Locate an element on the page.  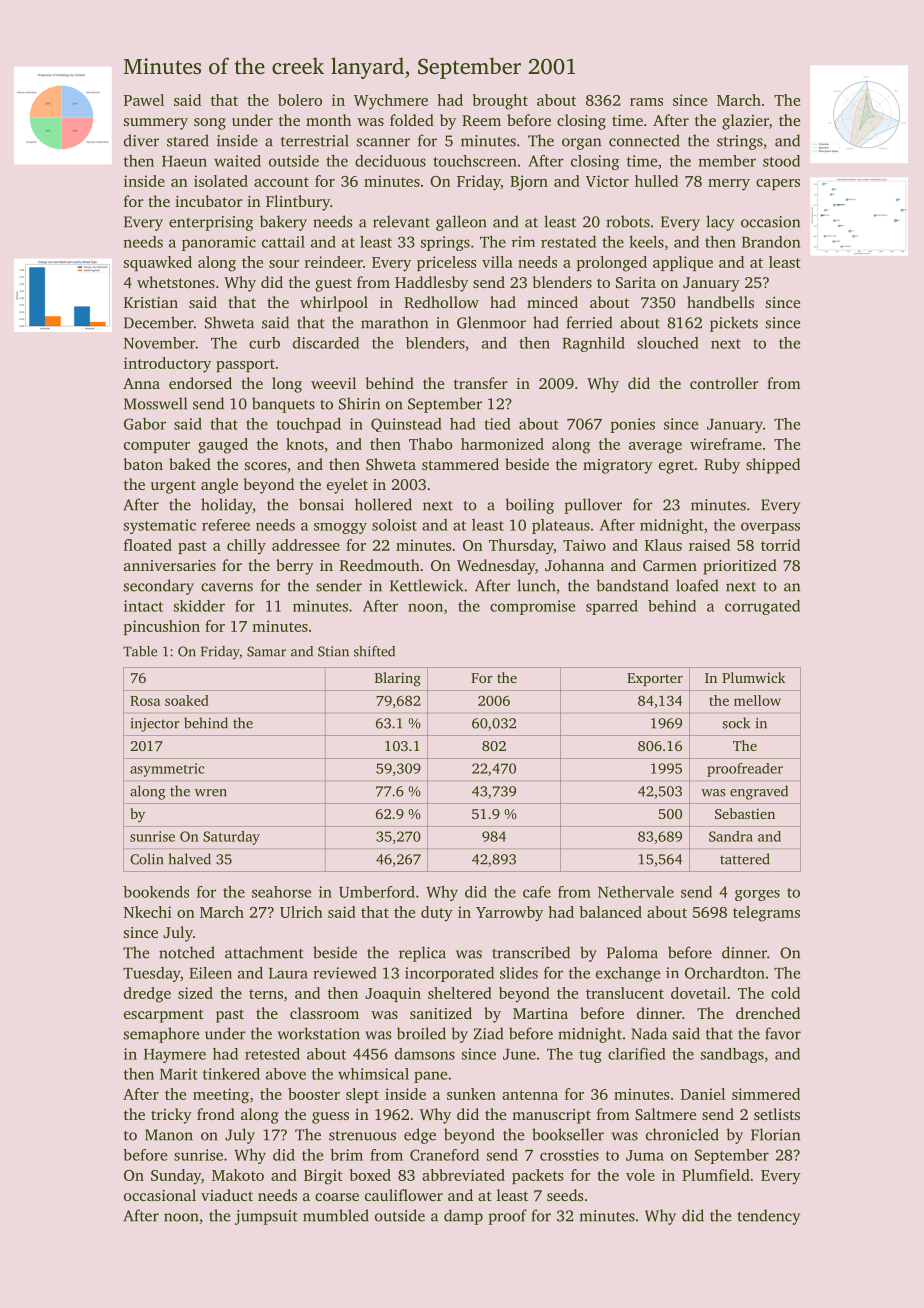
Makoto is located at coordinates (238, 1175).
